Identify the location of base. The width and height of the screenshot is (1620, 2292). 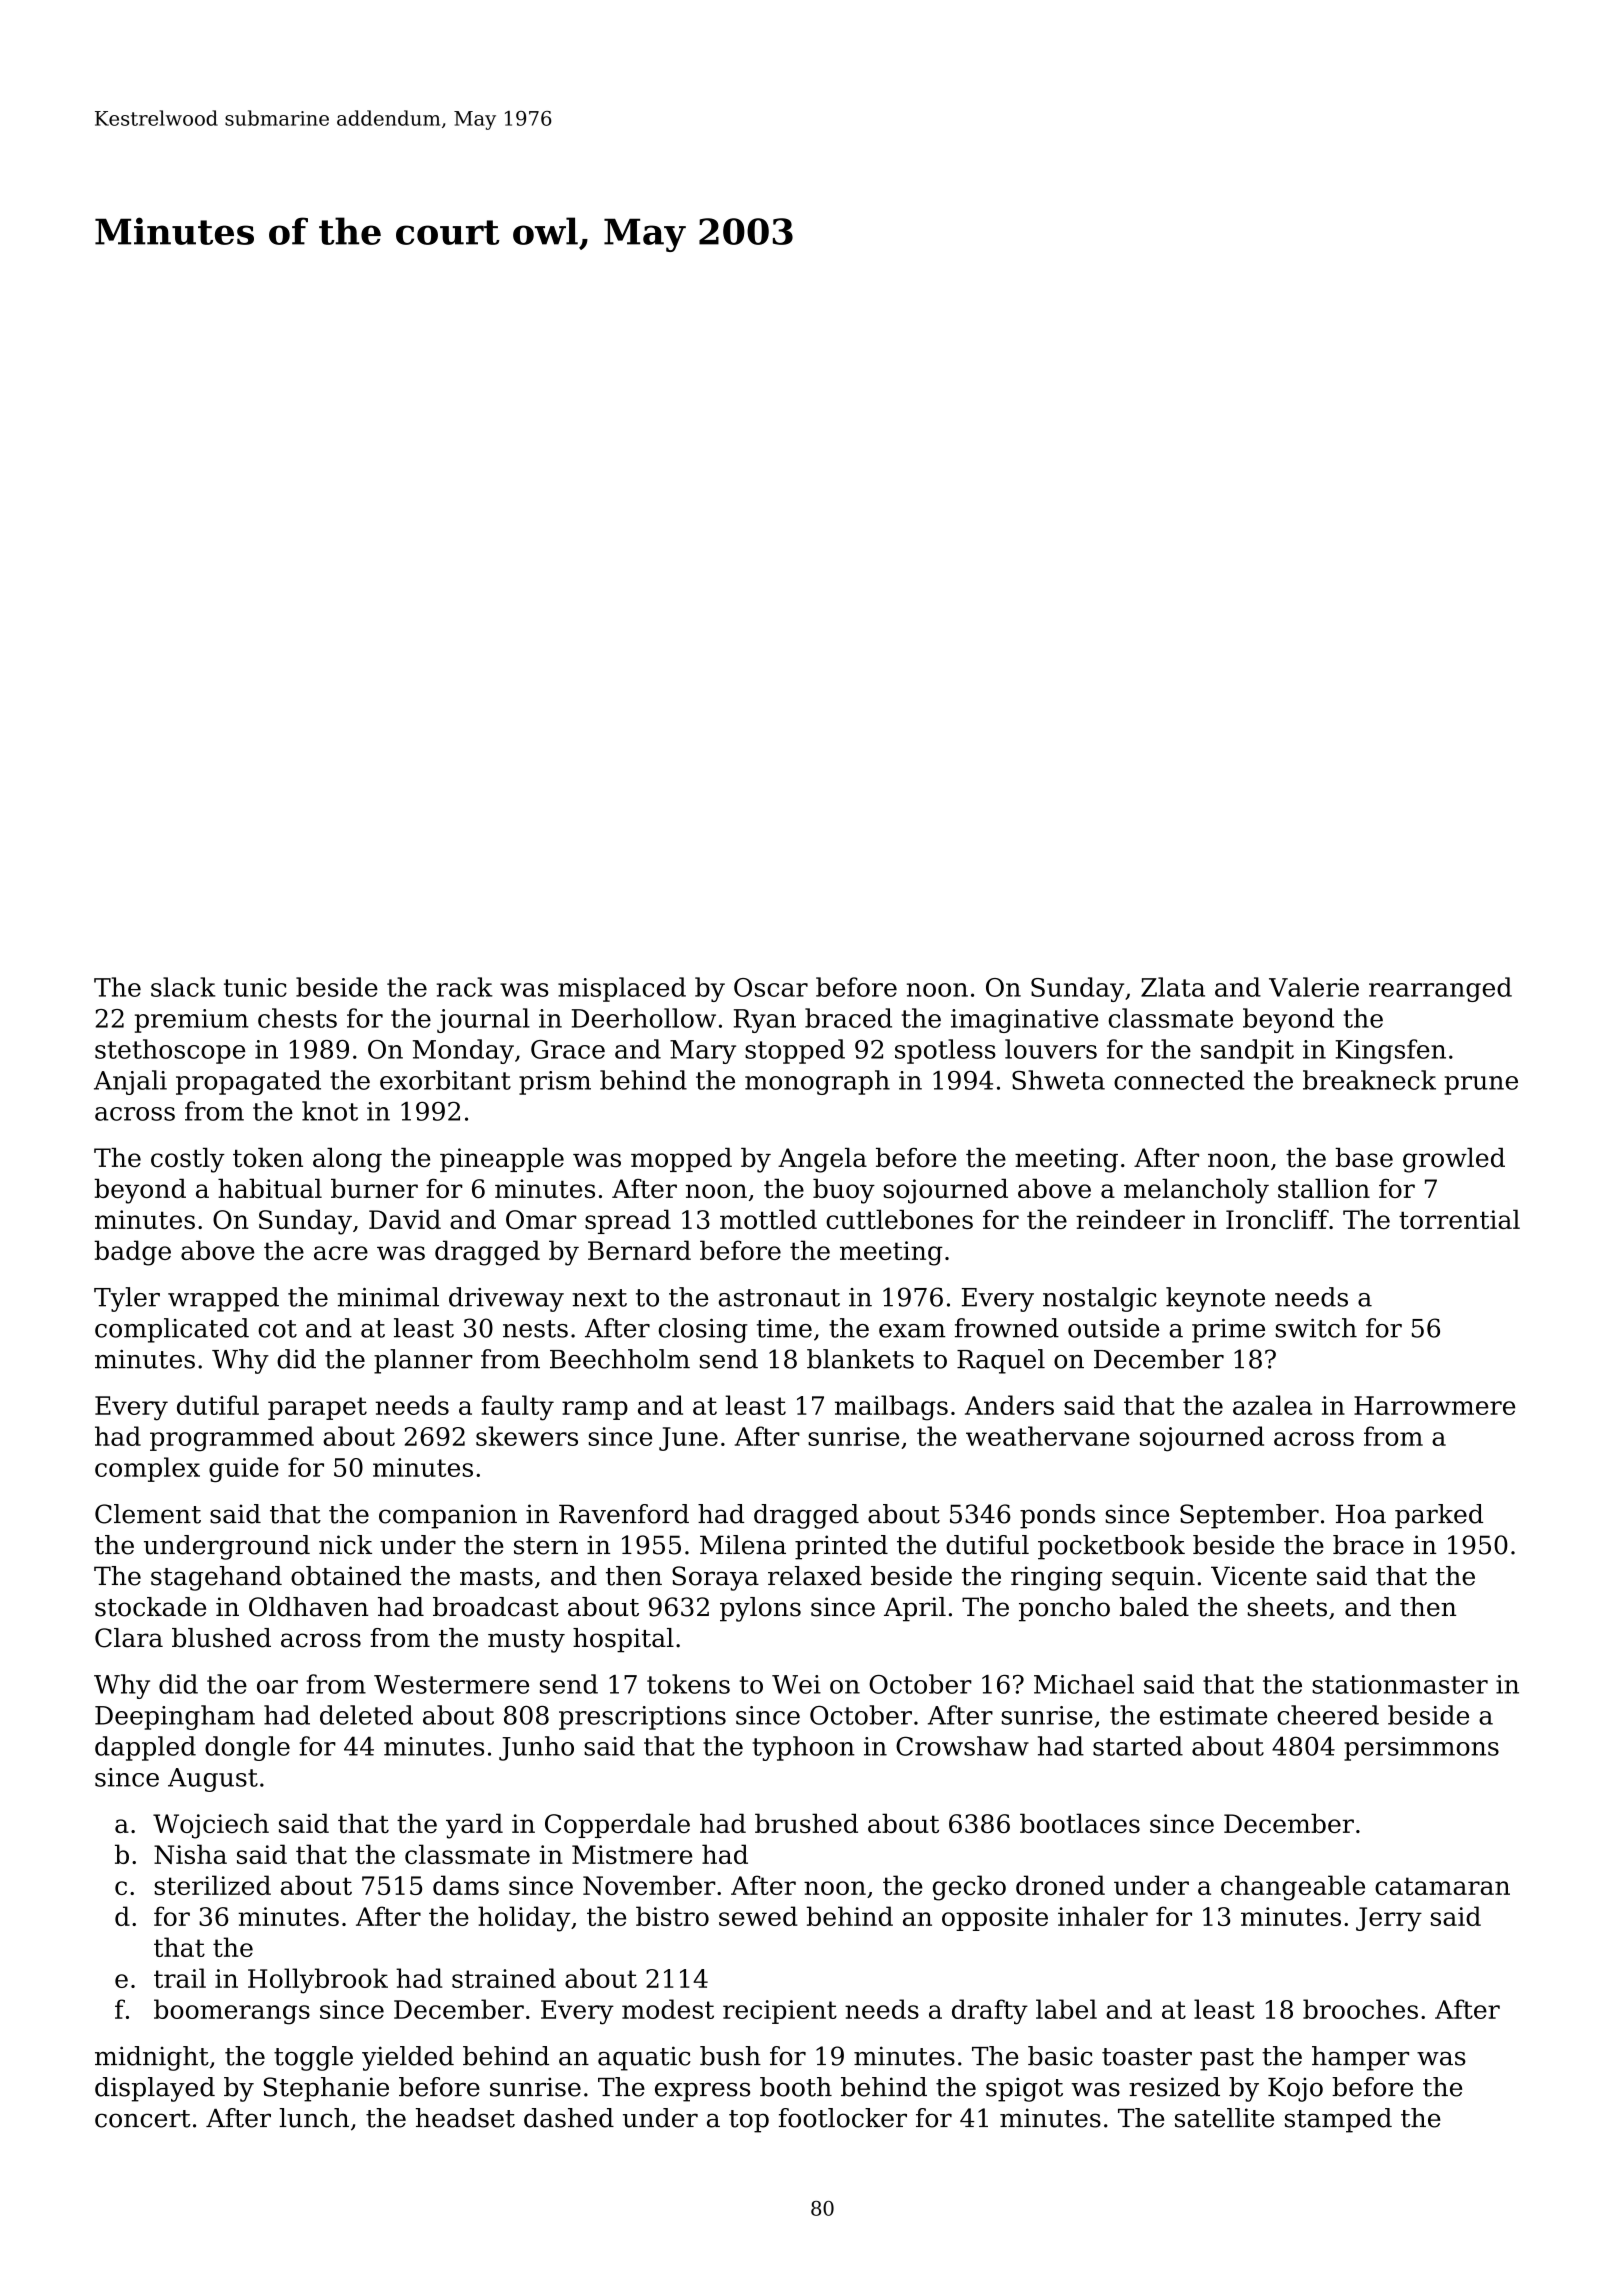
(1364, 1158).
